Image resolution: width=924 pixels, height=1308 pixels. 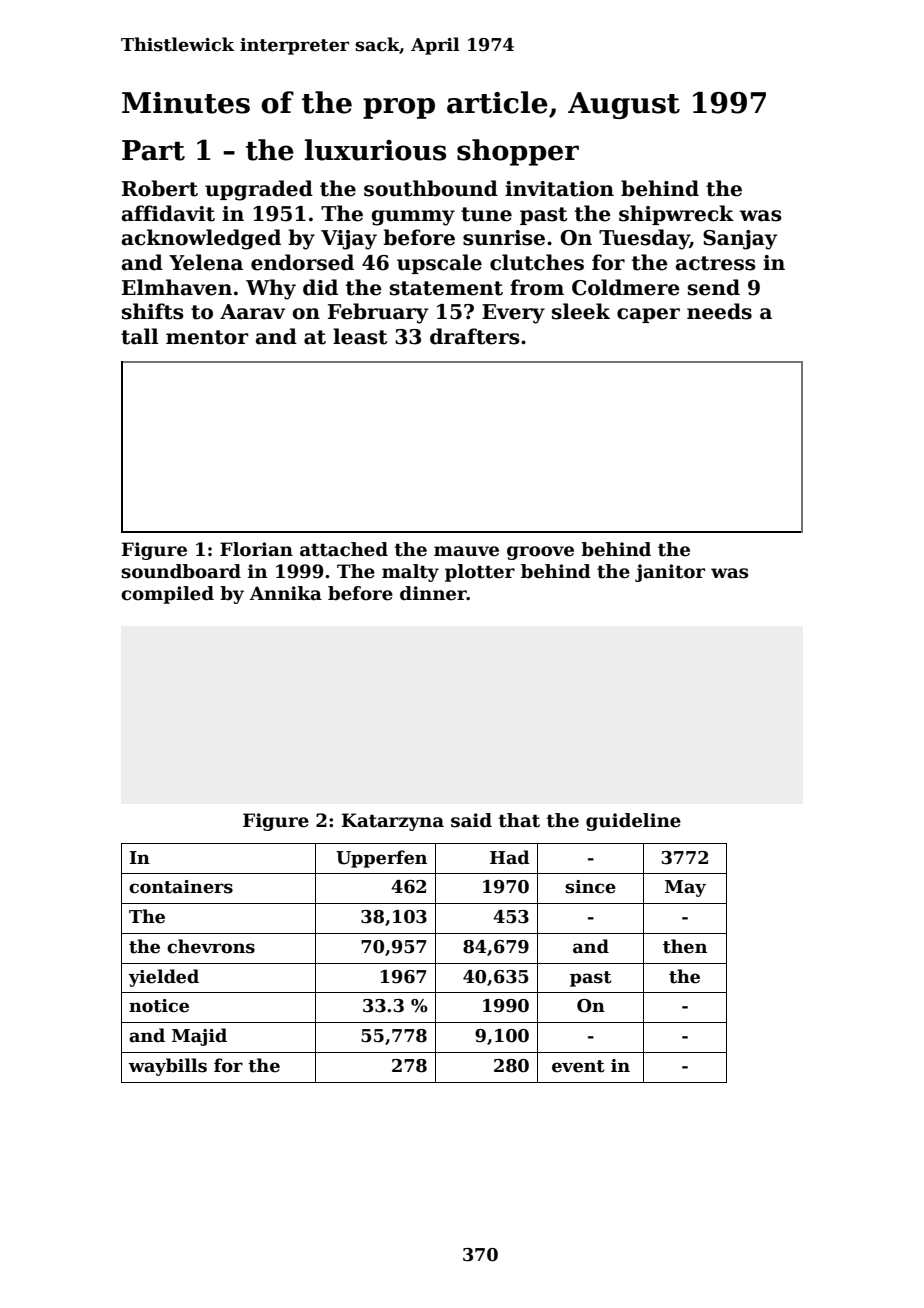 I want to click on then, so click(x=685, y=946).
